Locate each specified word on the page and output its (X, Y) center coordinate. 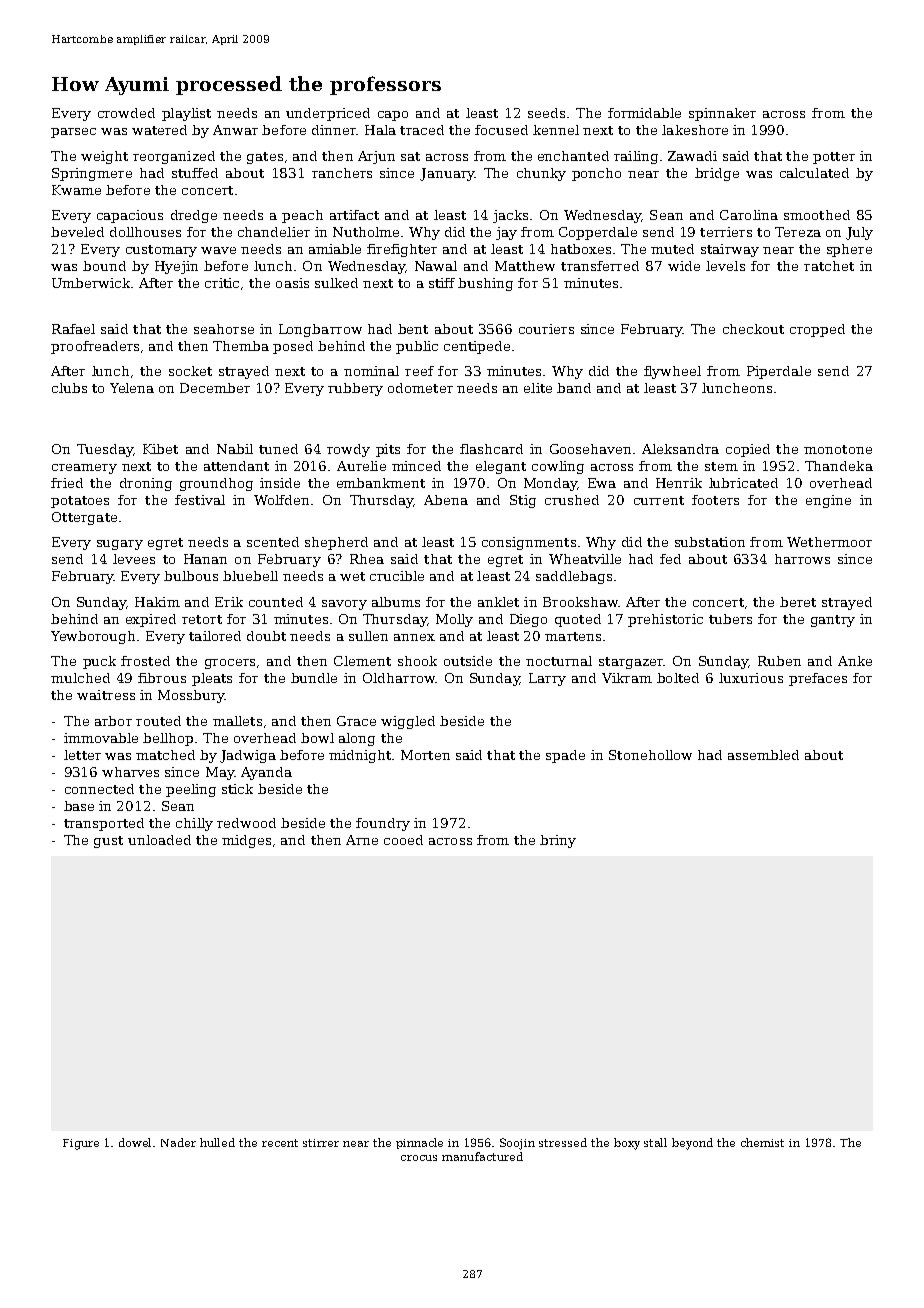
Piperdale (779, 372)
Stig (523, 501)
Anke (855, 661)
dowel (135, 1142)
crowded (126, 113)
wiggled (408, 722)
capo (393, 116)
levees (134, 559)
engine (828, 501)
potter (834, 158)
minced (416, 466)
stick (237, 789)
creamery (84, 469)
